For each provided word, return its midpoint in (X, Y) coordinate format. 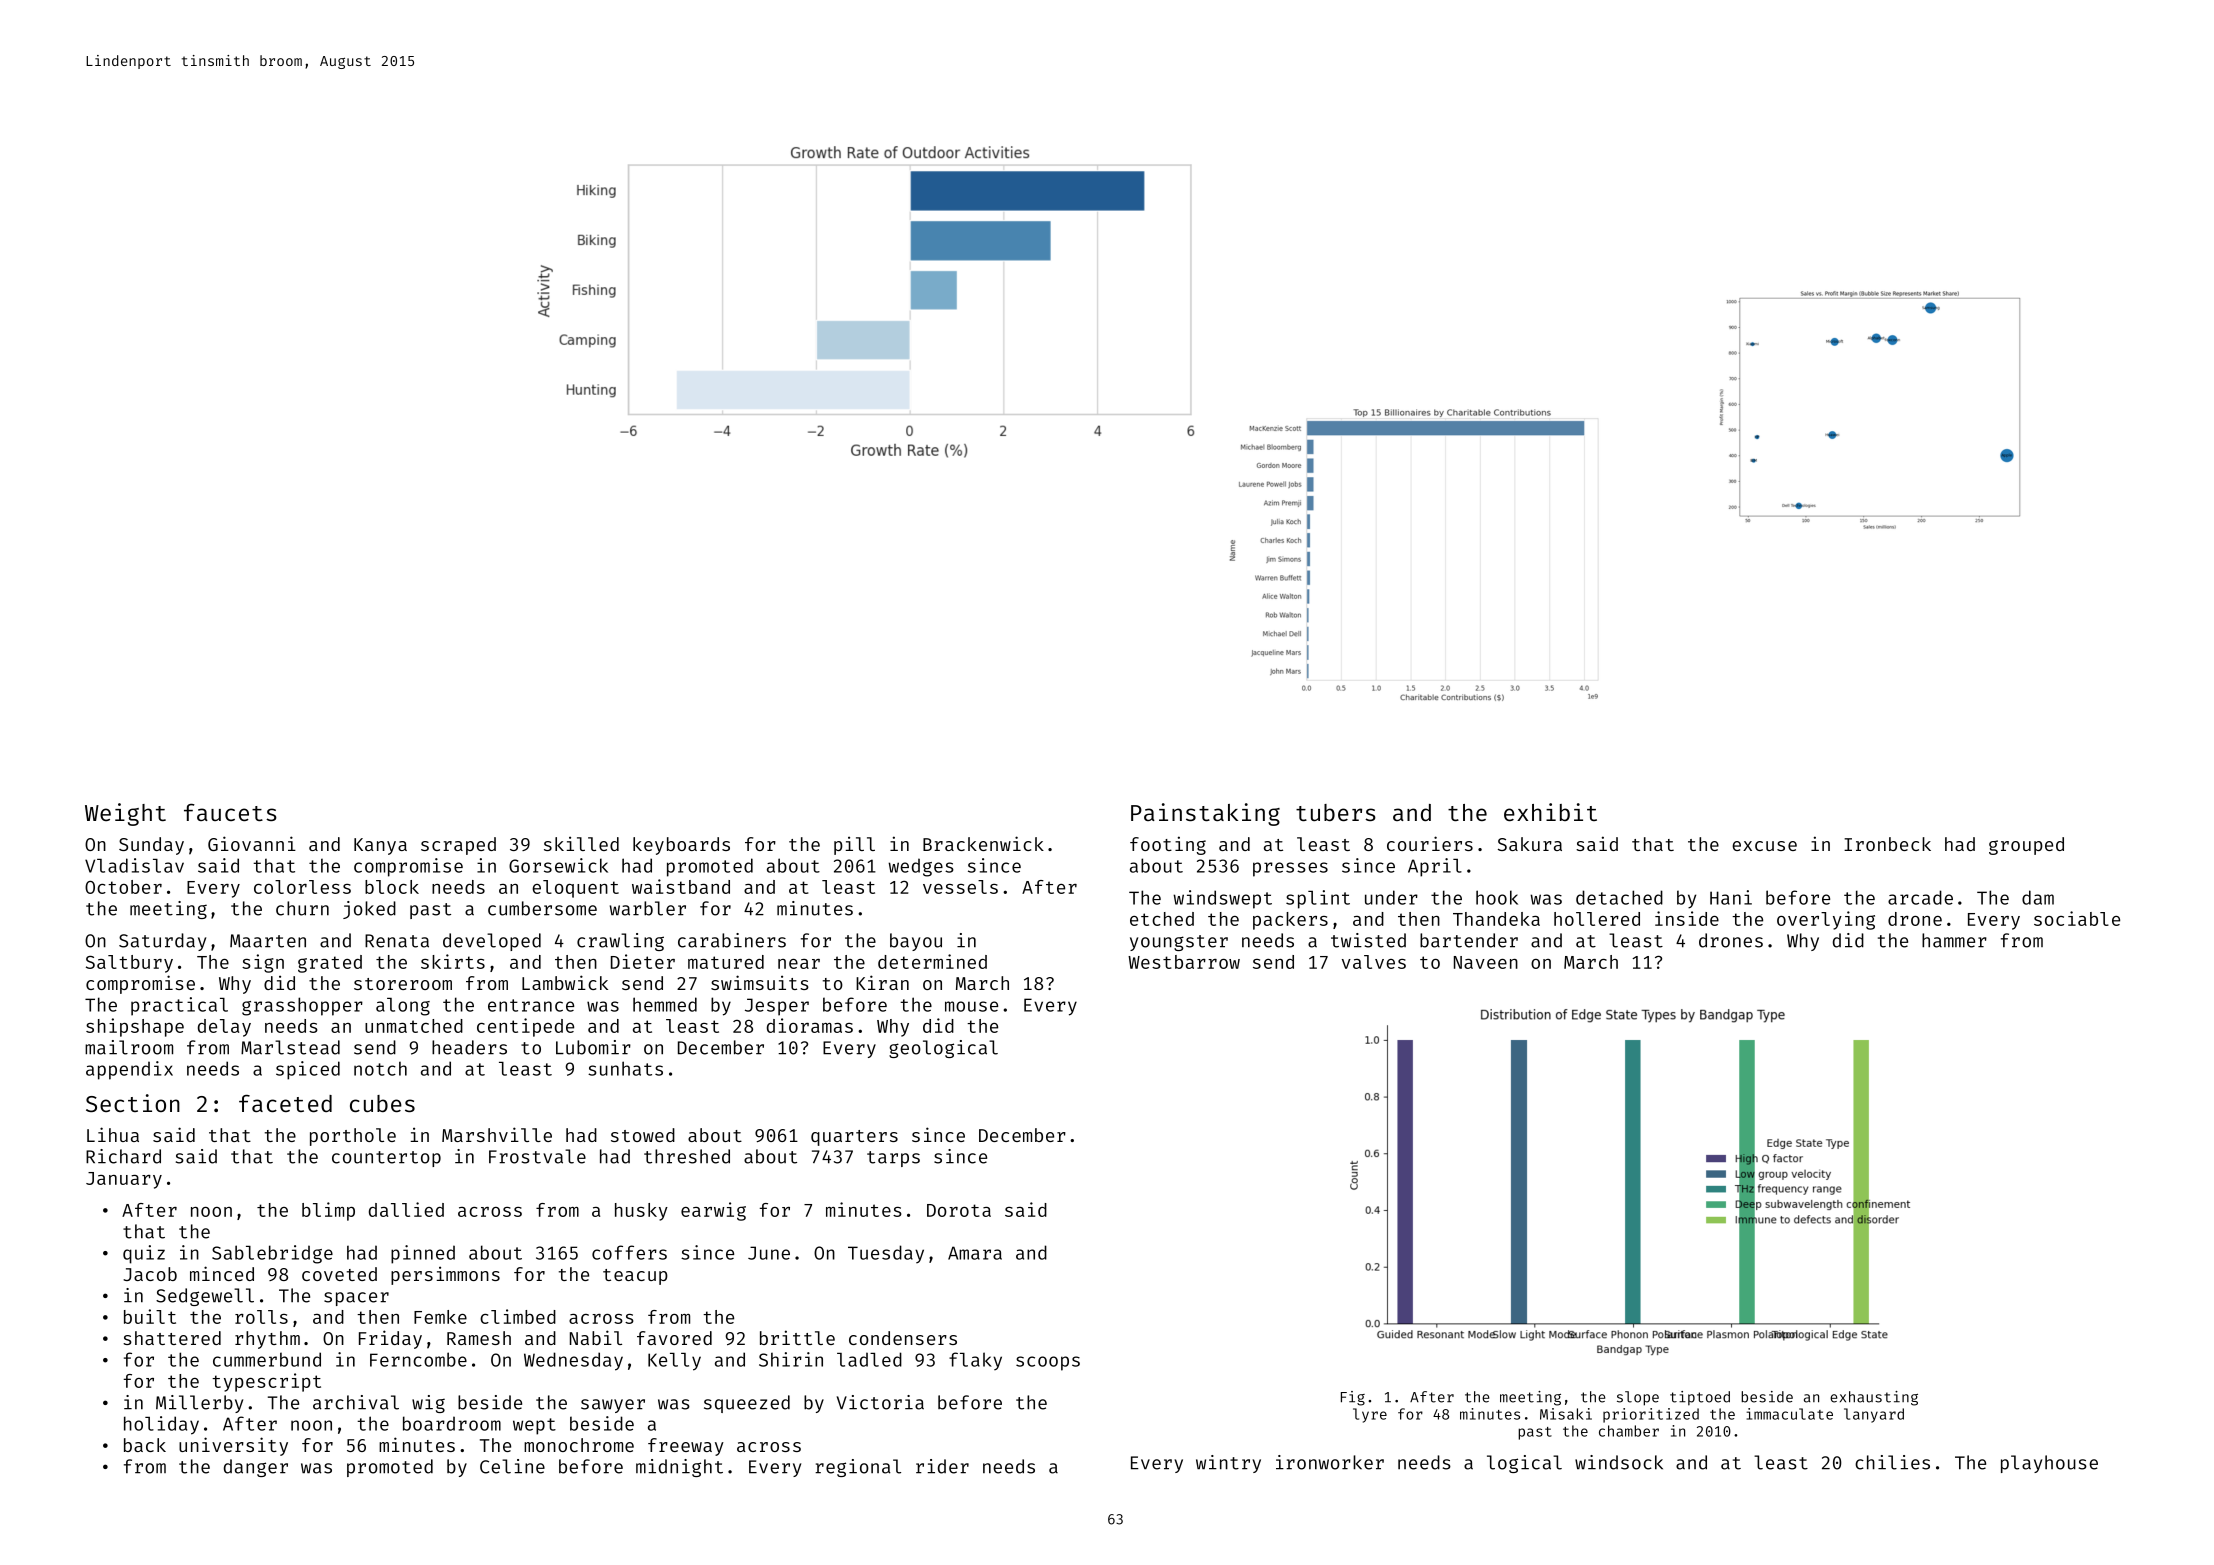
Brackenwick (983, 843)
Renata (397, 941)
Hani (1731, 897)
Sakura (1530, 844)
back (145, 1445)
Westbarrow (1184, 962)
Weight (125, 814)
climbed (518, 1316)
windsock (1619, 1462)
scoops (1048, 1363)
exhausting (1874, 1398)
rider (942, 1466)
